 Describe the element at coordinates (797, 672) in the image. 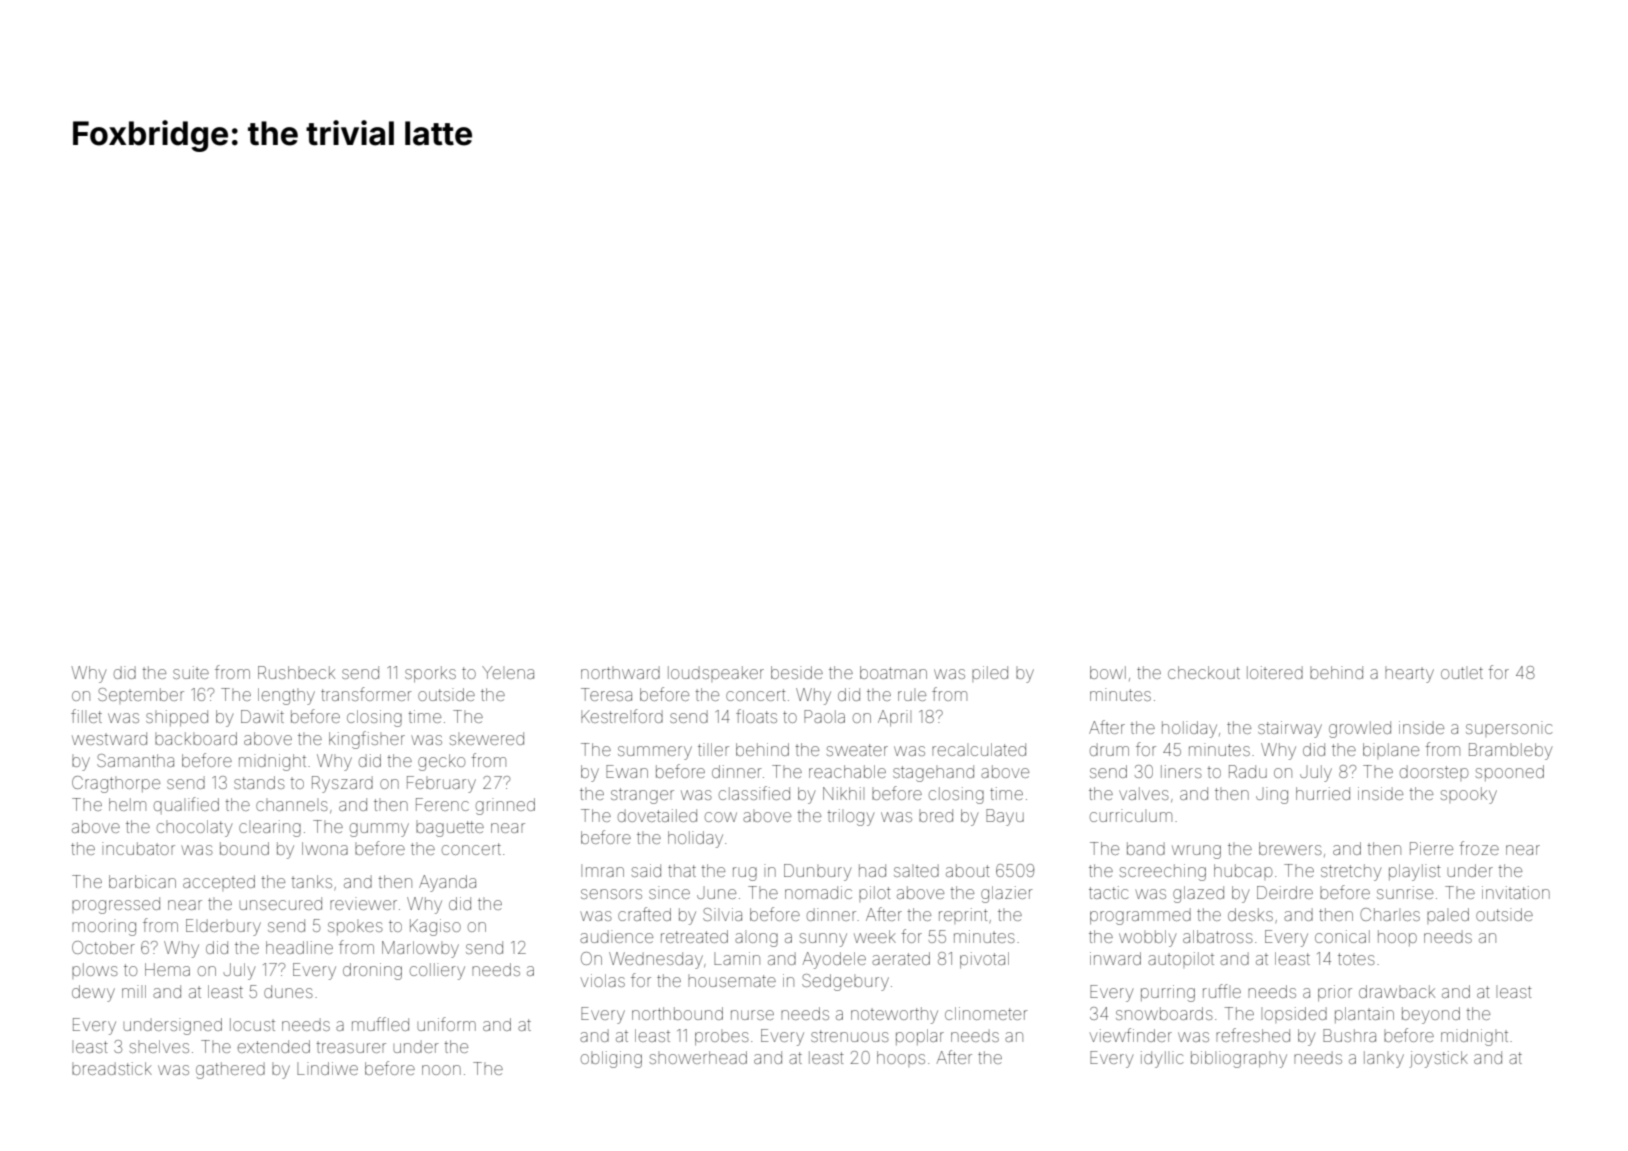

I see `beside` at that location.
